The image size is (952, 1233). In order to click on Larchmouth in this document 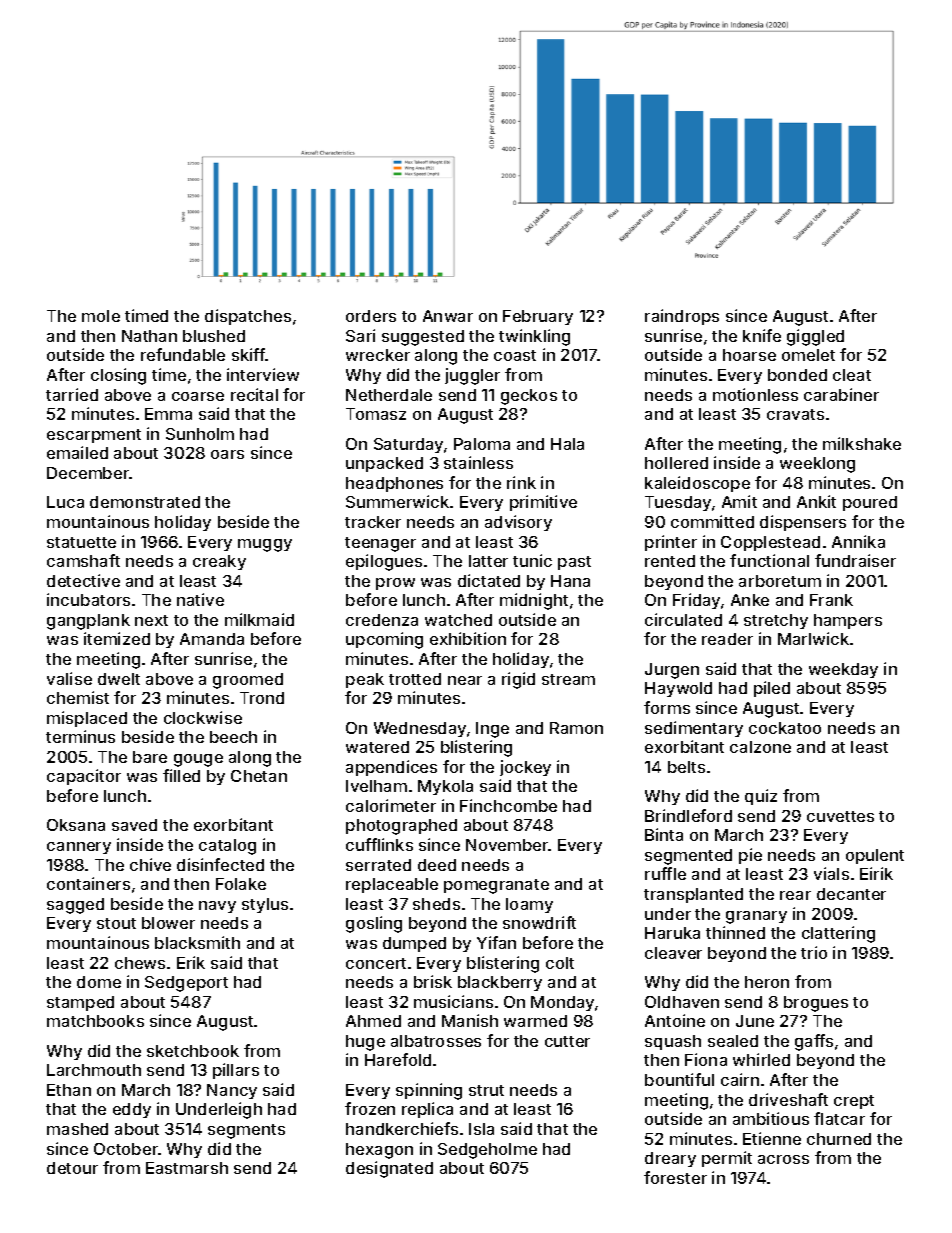, I will do `click(94, 1070)`.
